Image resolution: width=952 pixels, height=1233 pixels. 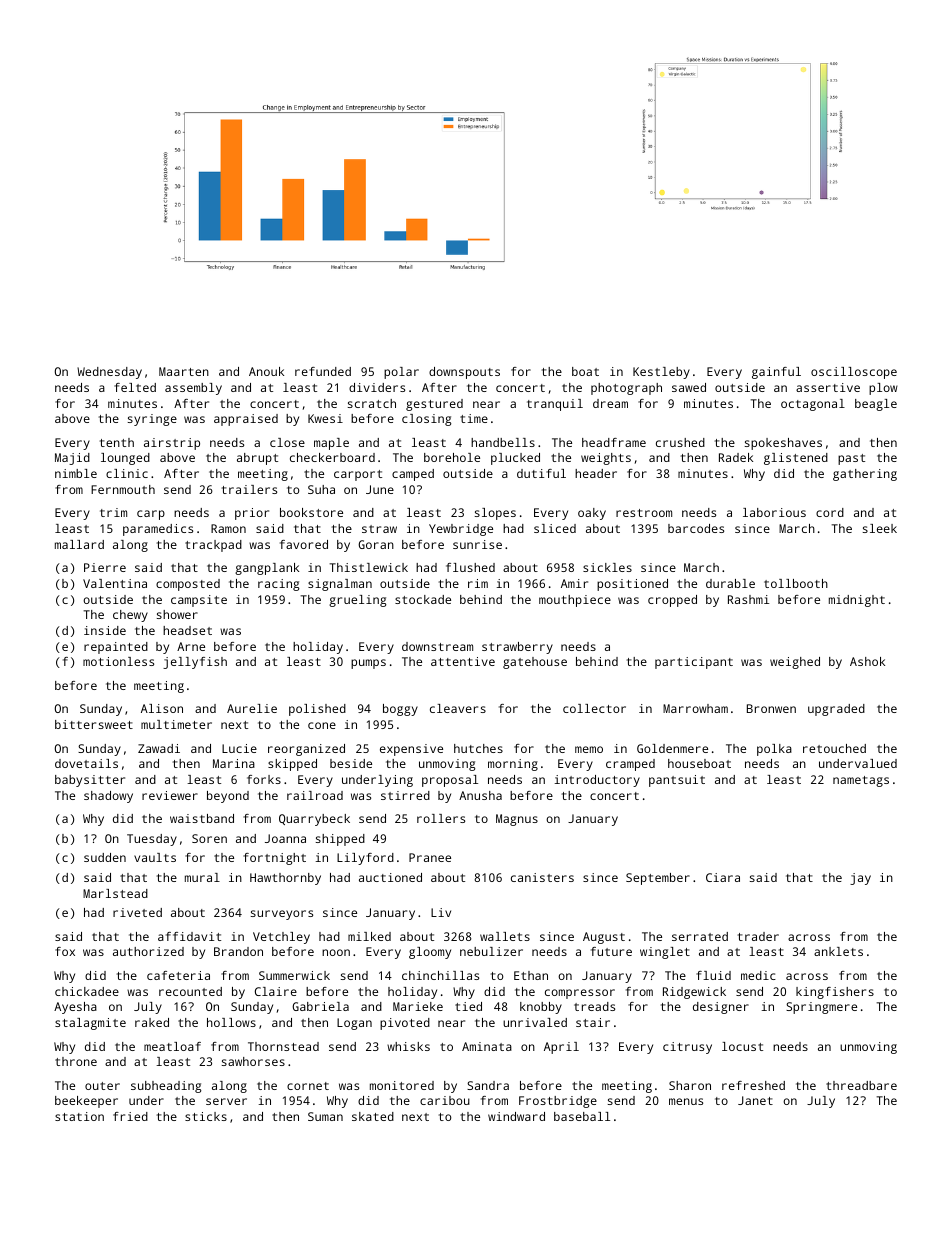 What do you see at coordinates (336, 952) in the document?
I see `noon` at bounding box center [336, 952].
